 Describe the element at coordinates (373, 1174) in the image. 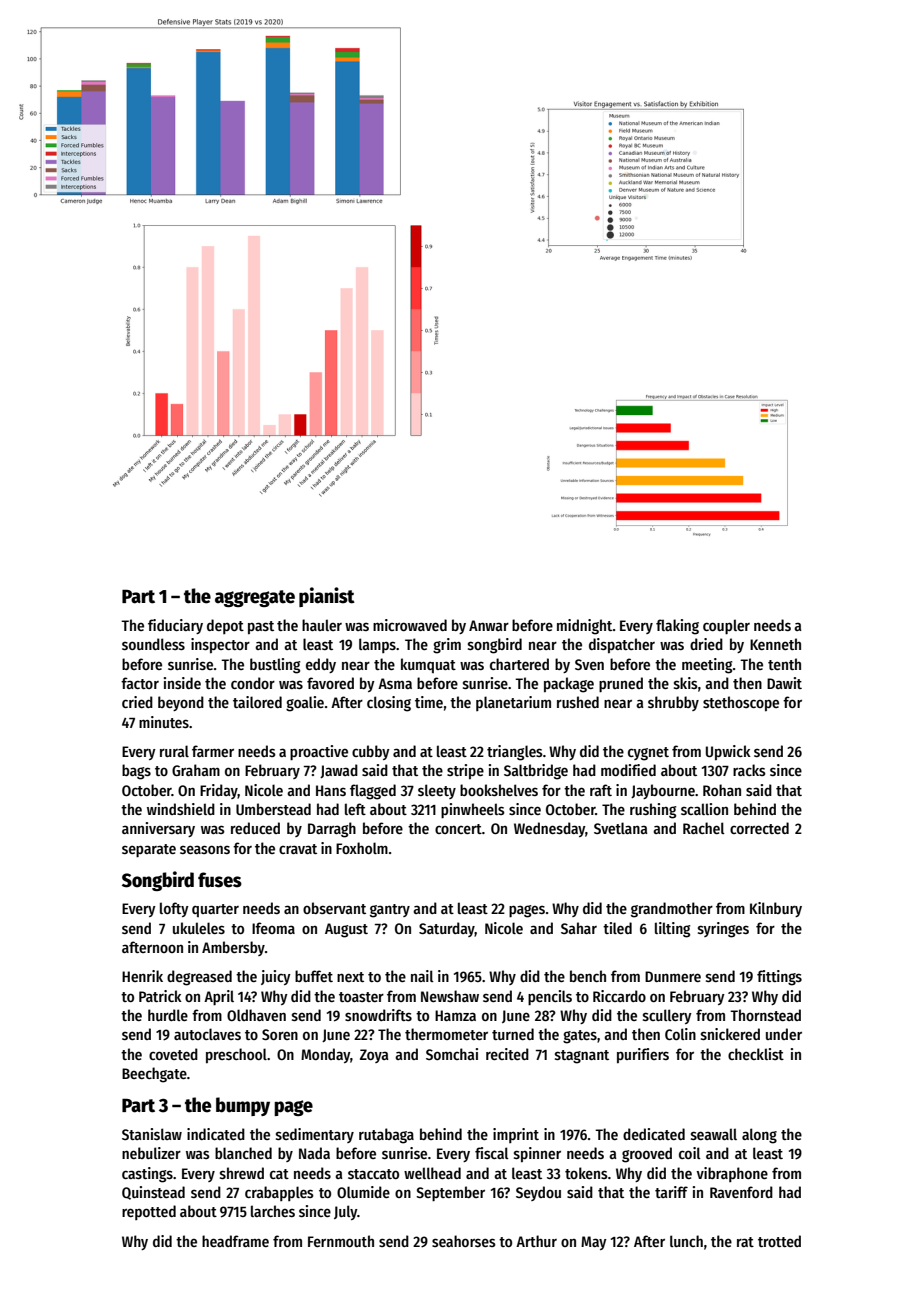

I see `staccato` at that location.
